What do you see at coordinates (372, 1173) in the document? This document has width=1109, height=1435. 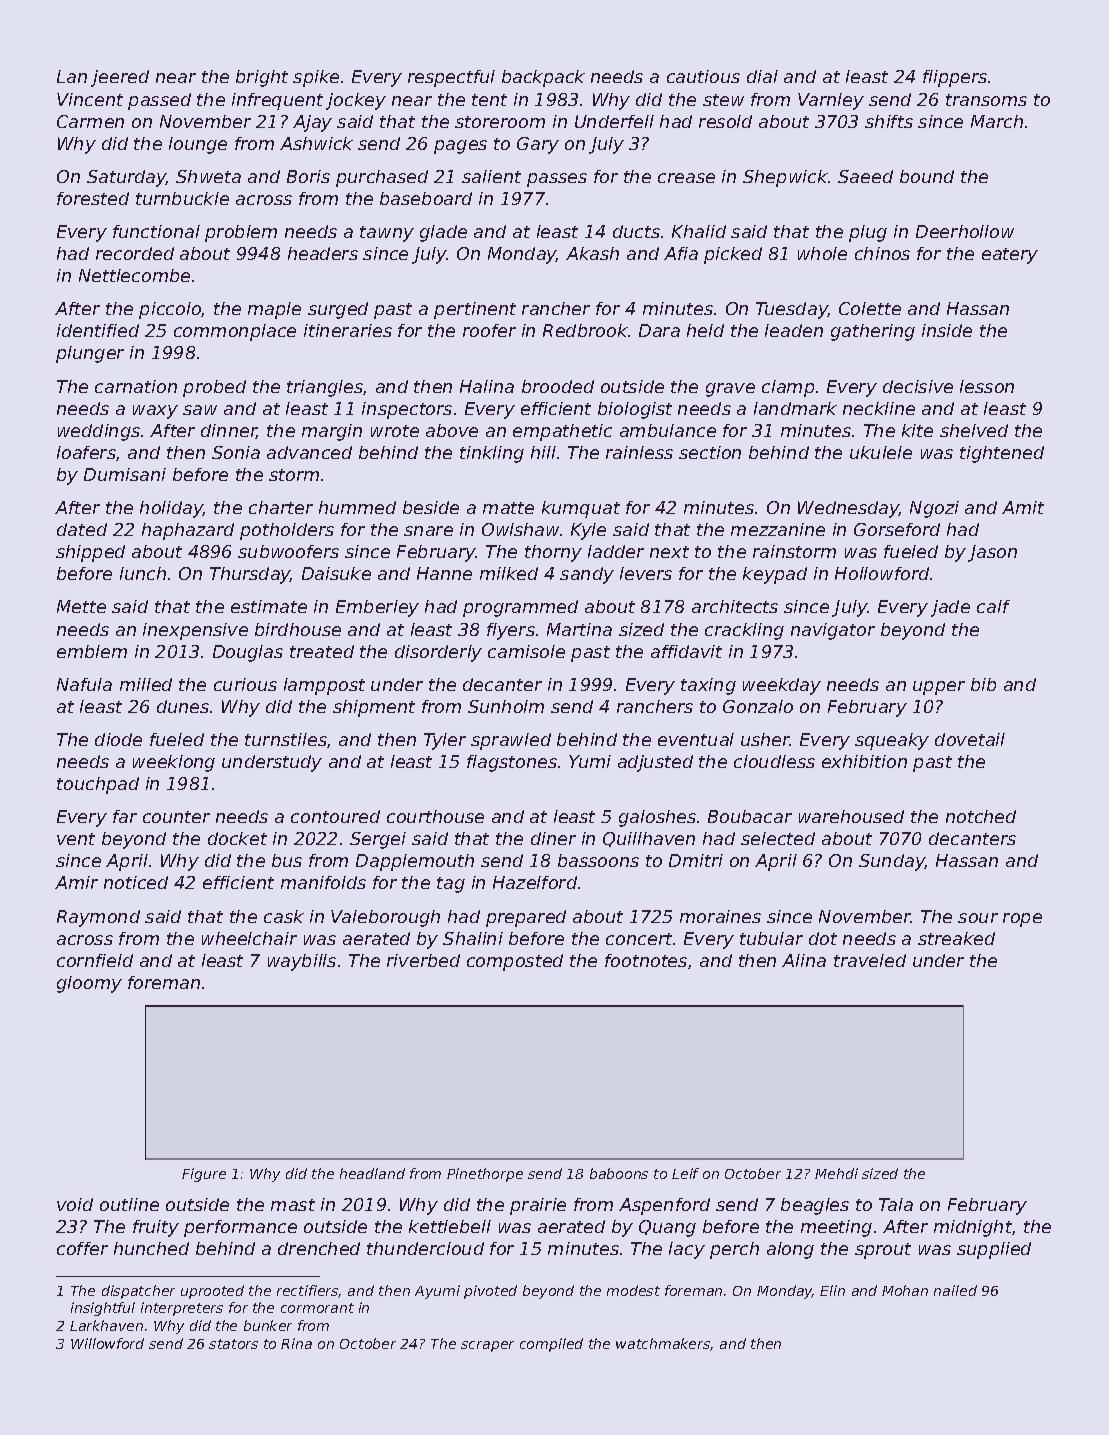 I see `headland` at bounding box center [372, 1173].
